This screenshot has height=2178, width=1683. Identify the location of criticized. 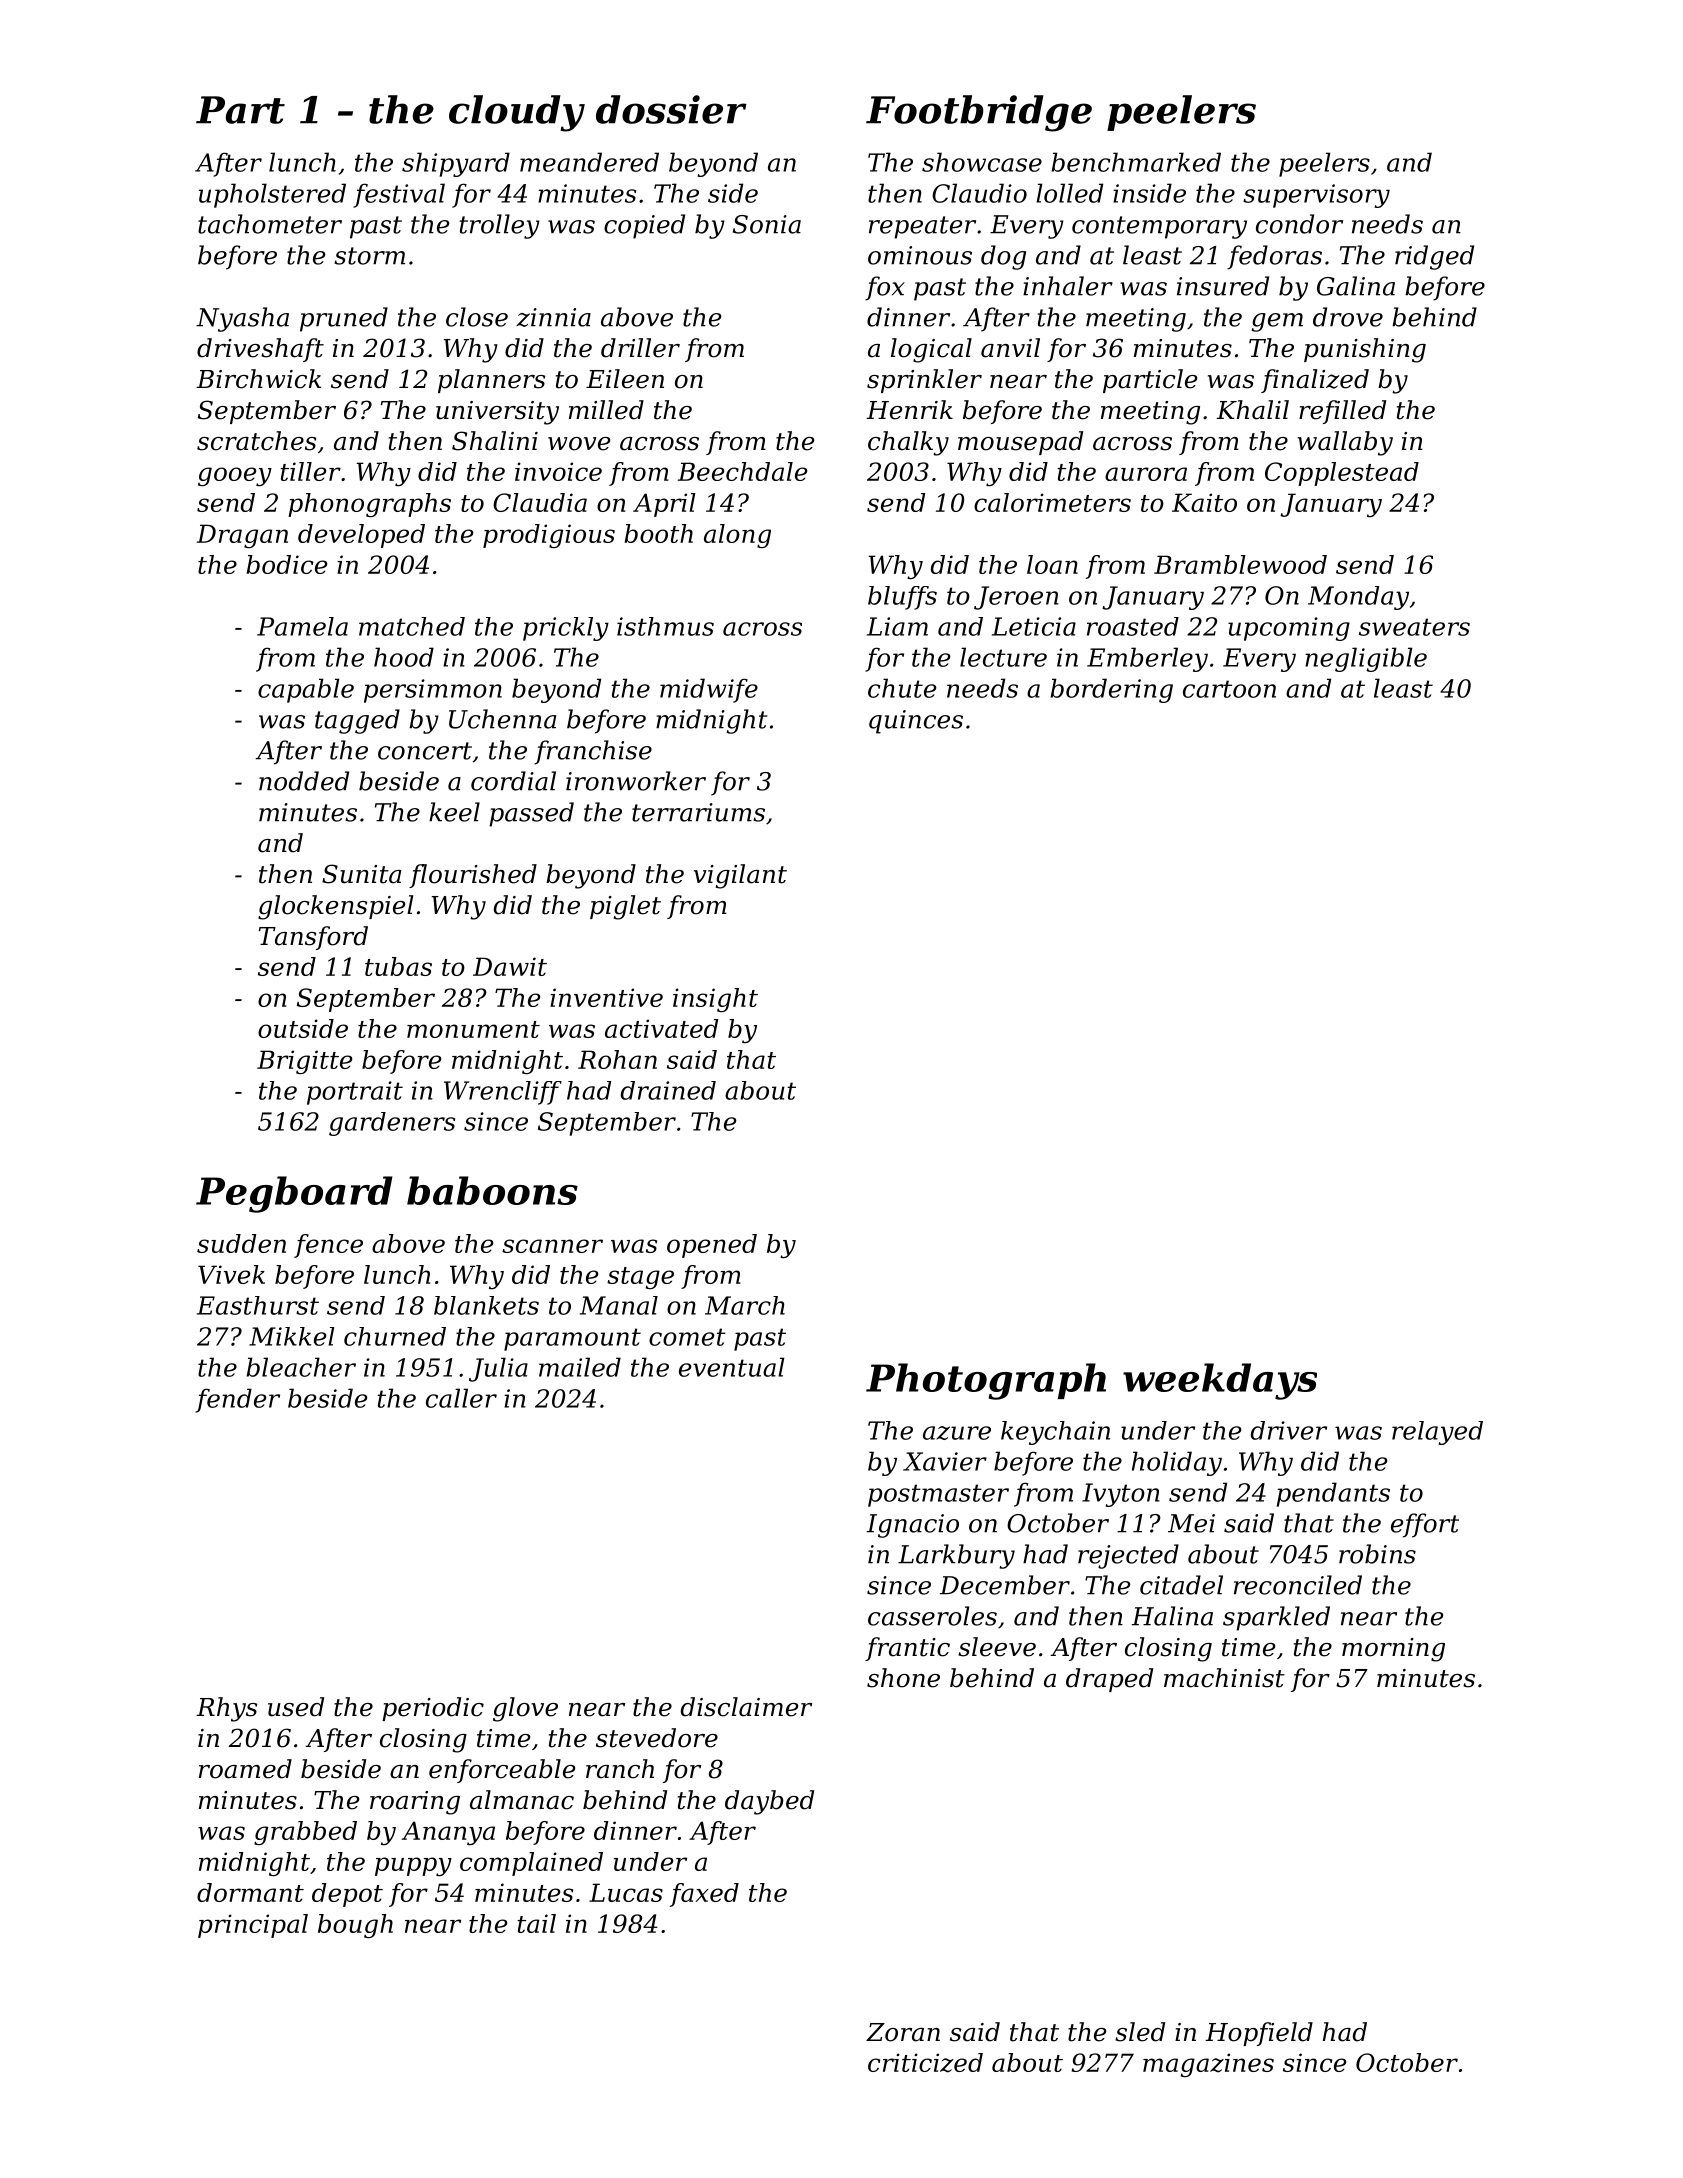
(925, 2063).
